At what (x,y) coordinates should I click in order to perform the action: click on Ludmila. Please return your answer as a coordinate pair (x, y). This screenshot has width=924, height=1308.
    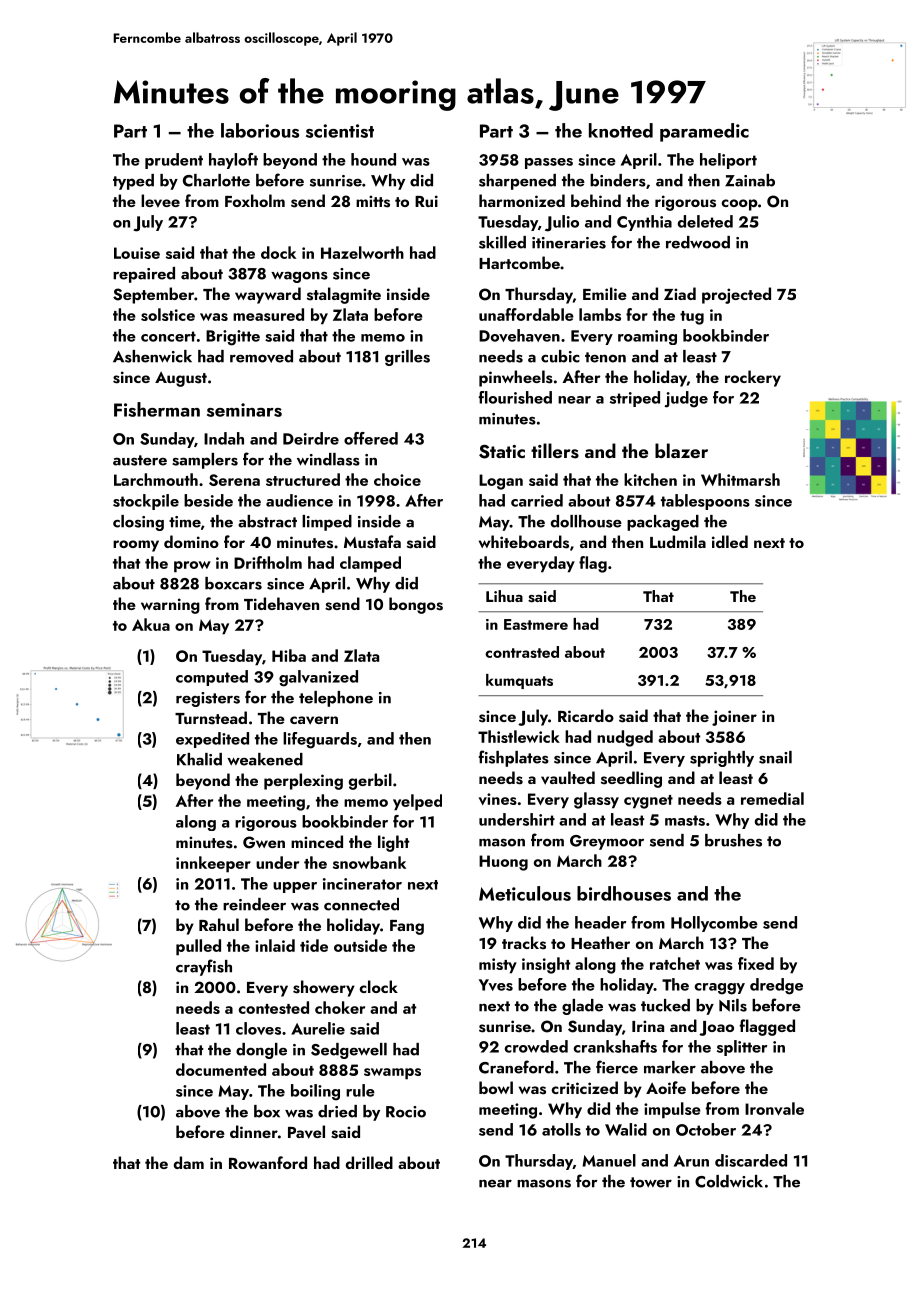
    Looking at the image, I should click on (678, 541).
